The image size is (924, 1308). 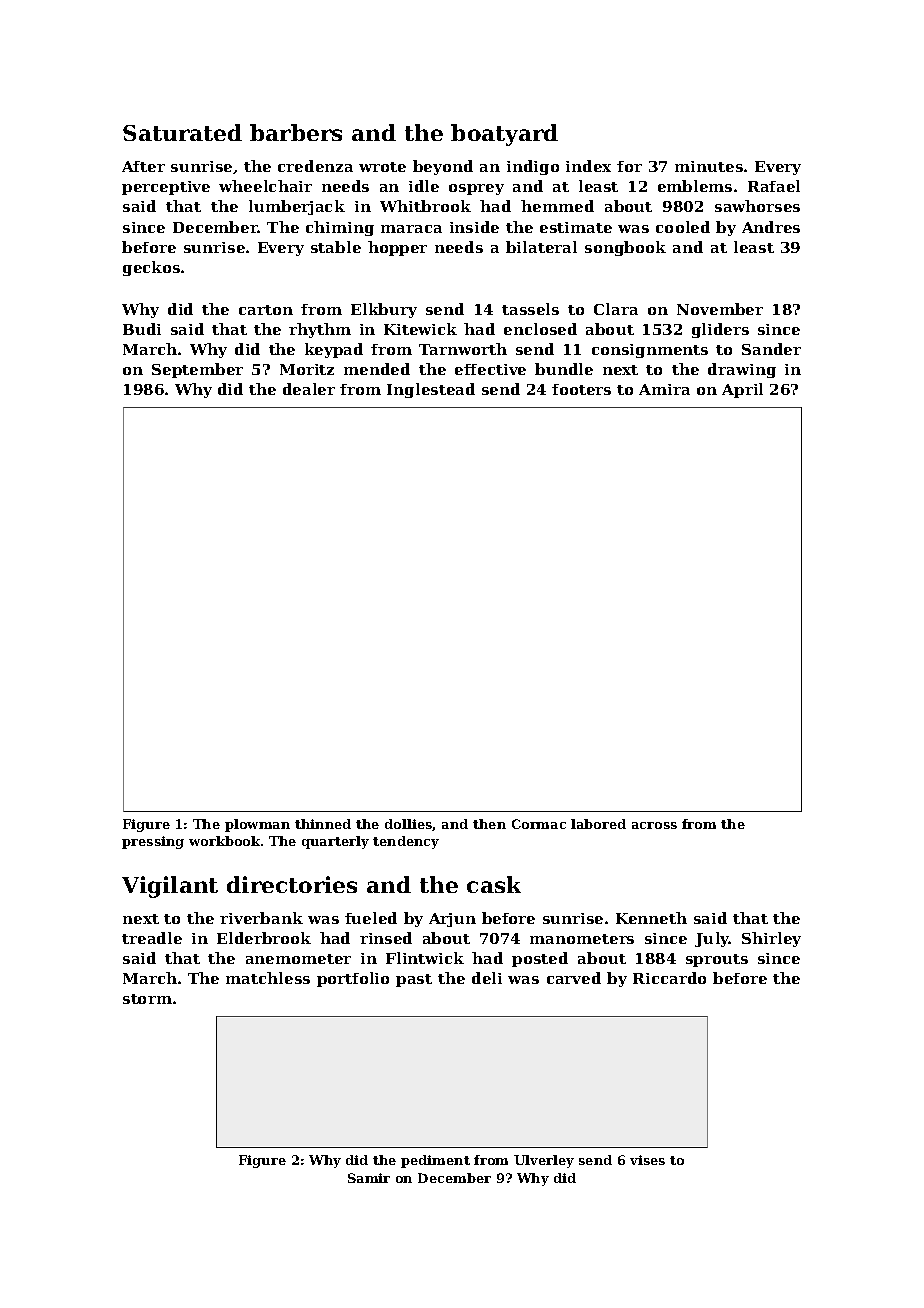 What do you see at coordinates (257, 825) in the page?
I see `plowman` at bounding box center [257, 825].
